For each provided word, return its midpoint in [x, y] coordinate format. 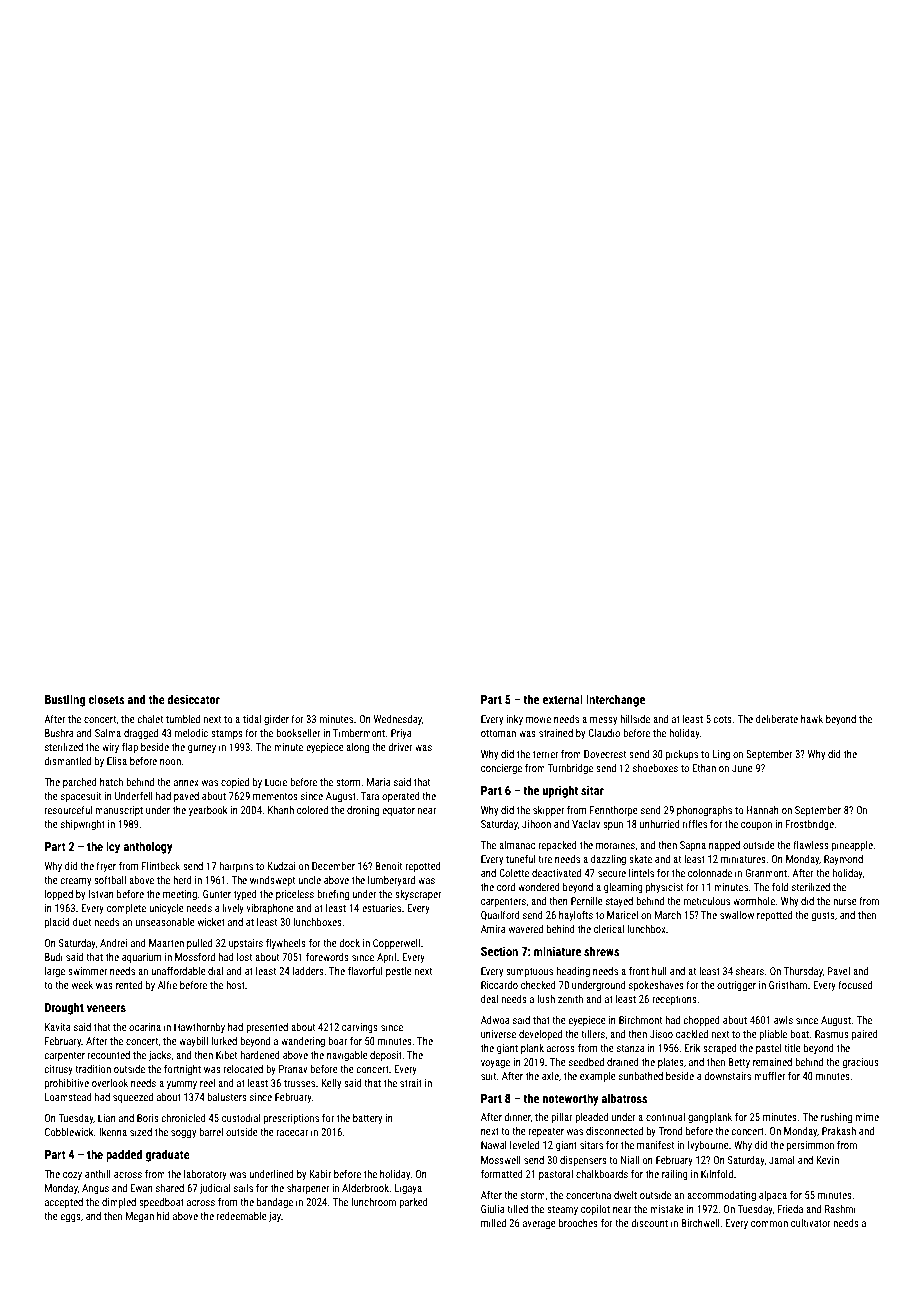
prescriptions [291, 1119]
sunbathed [641, 1076]
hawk [812, 719]
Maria [379, 782]
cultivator [811, 1223]
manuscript [119, 811]
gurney [202, 749]
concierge [501, 769]
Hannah [762, 810]
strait [411, 1083]
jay [275, 1217]
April [386, 958]
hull [659, 971]
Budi [54, 957]
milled [493, 1223]
